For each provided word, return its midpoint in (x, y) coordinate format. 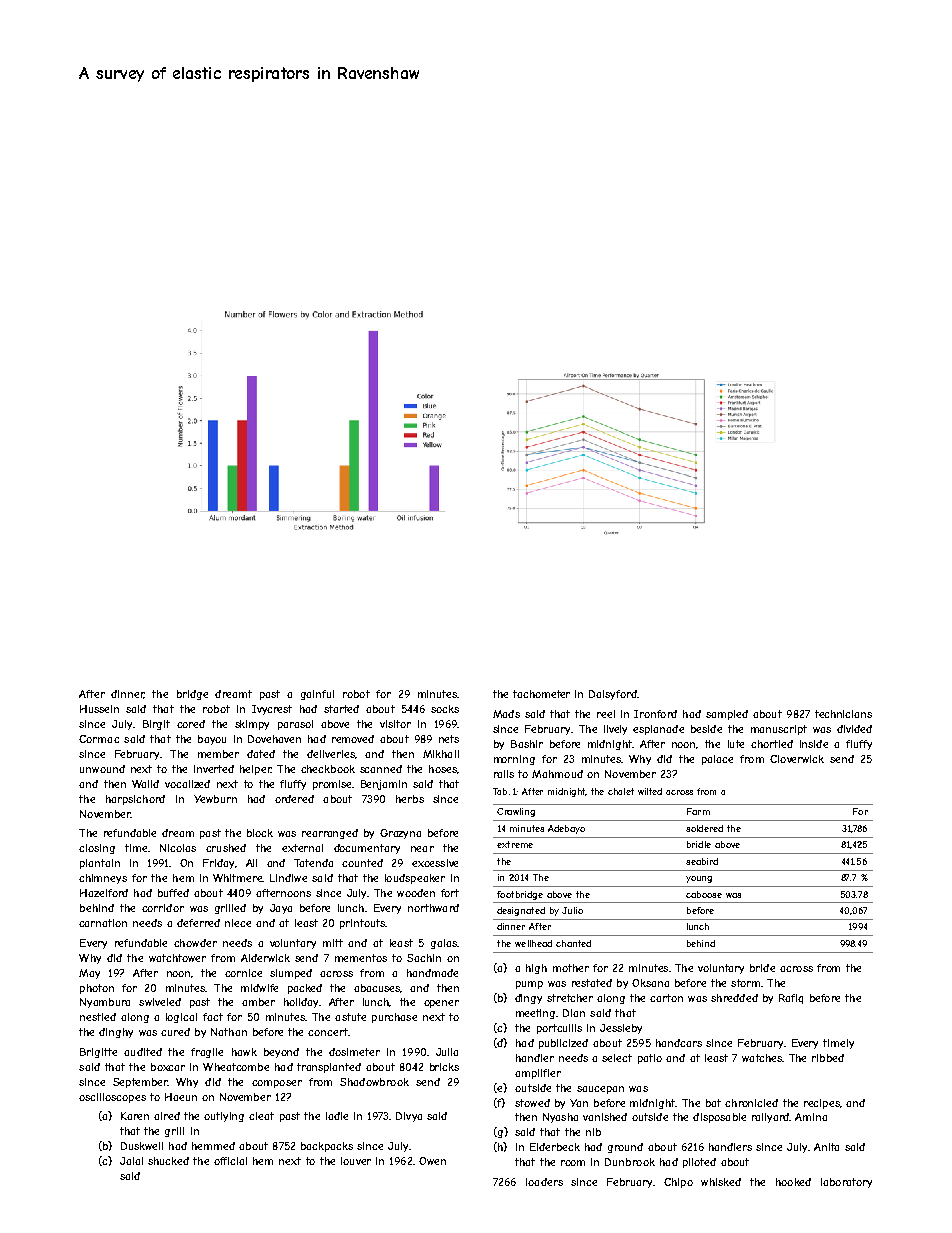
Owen (432, 1161)
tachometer (541, 694)
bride (762, 968)
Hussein (99, 709)
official (230, 1161)
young (699, 879)
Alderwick (265, 958)
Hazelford (104, 893)
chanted (573, 943)
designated (521, 911)
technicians (843, 714)
